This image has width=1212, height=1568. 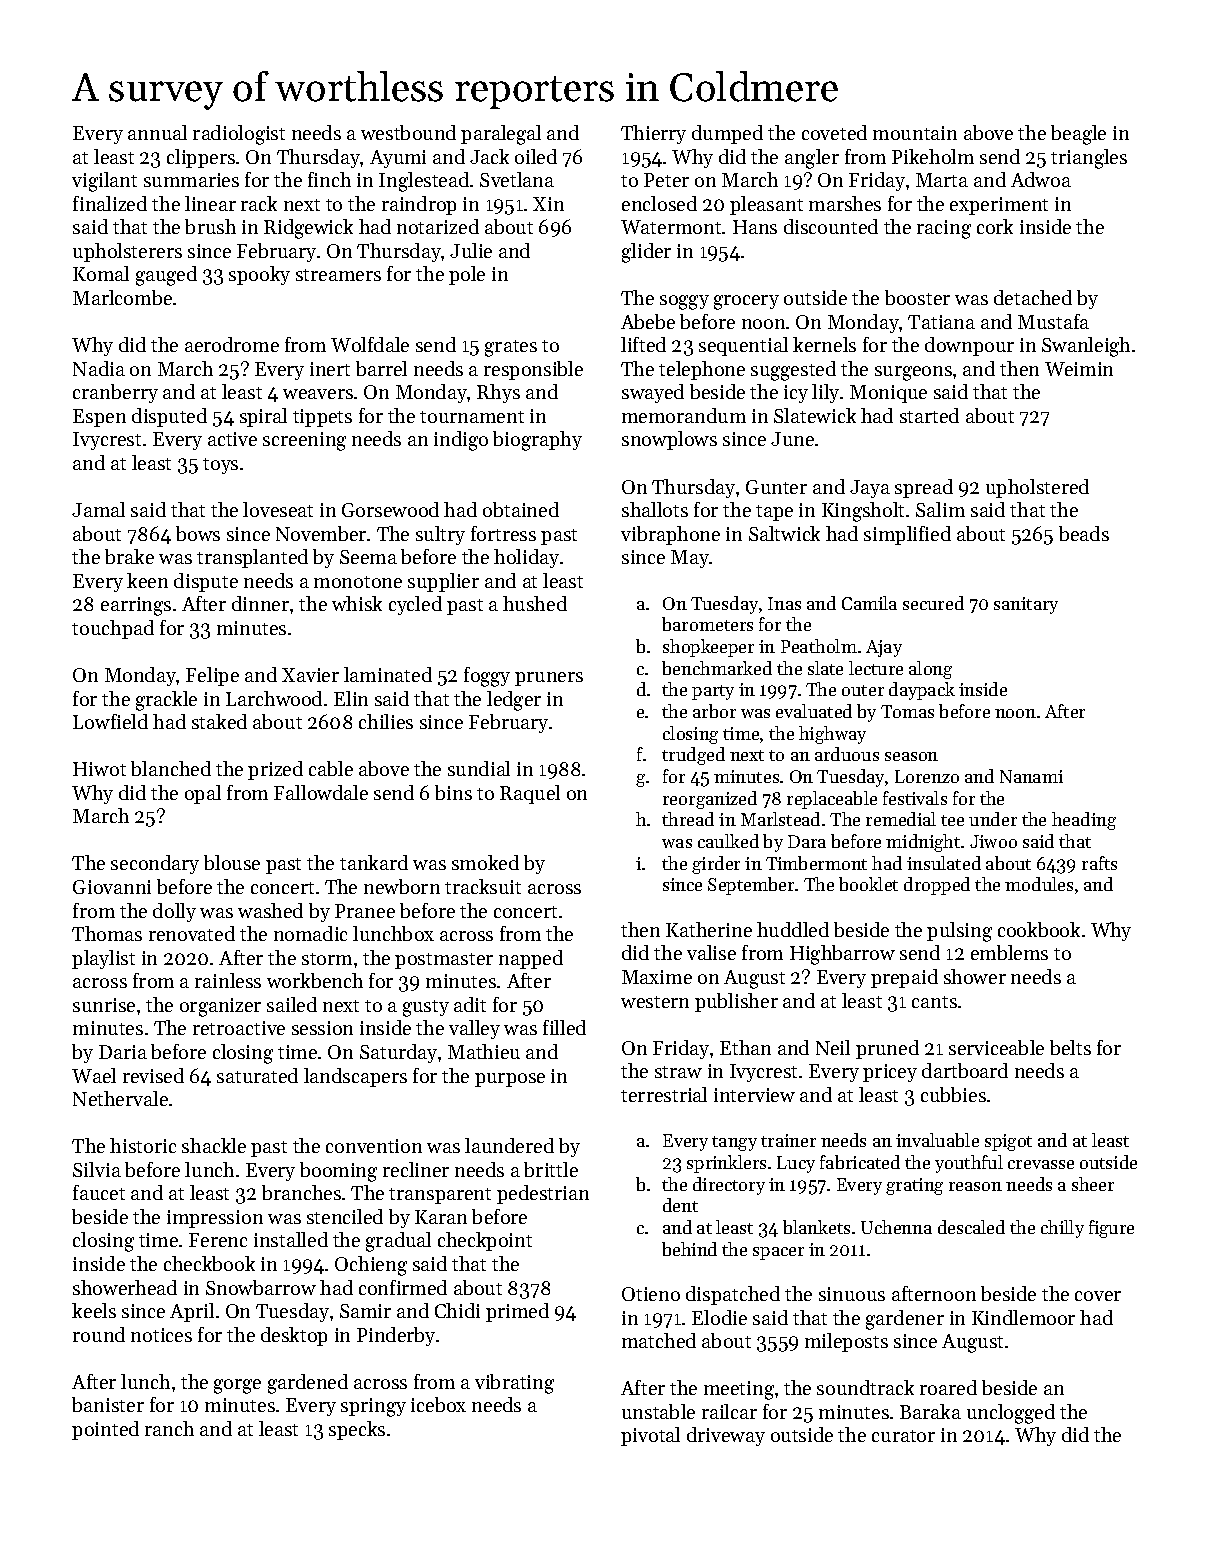 I want to click on Thierry, so click(x=653, y=134).
